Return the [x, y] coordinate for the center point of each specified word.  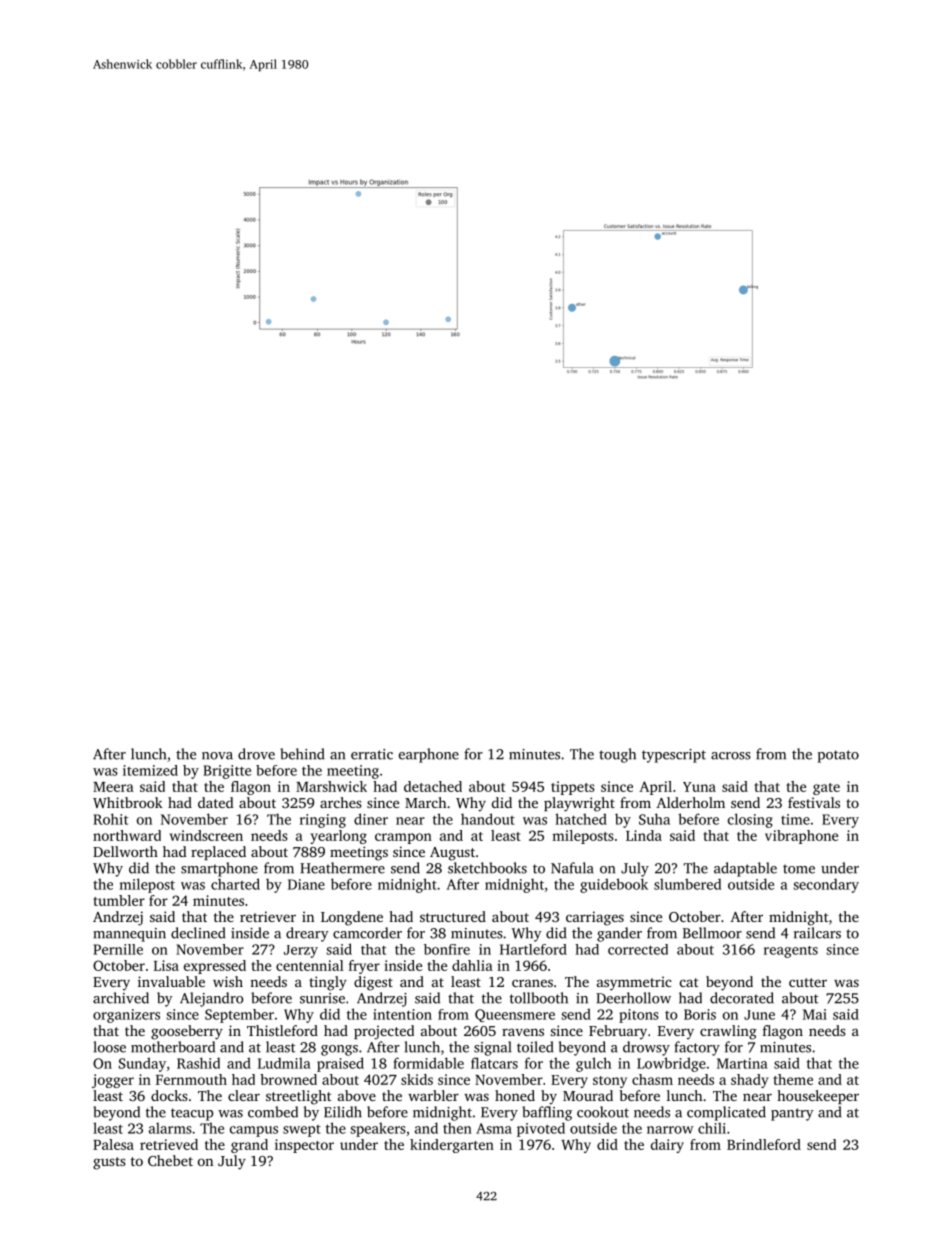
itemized [150, 770]
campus [254, 1131]
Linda [644, 835]
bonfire [447, 949]
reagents [791, 952]
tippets [573, 788]
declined [198, 933]
